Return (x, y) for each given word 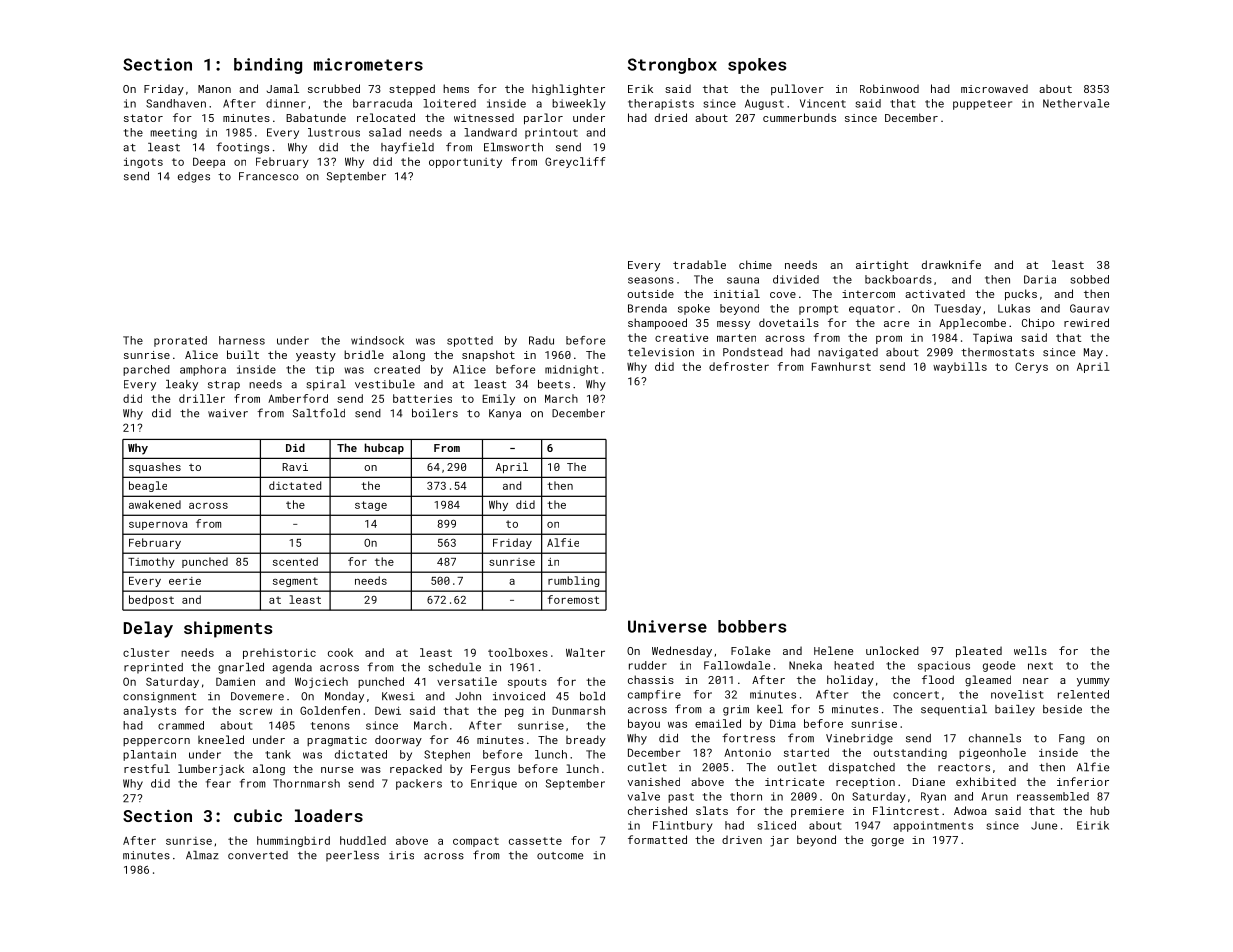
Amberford (298, 398)
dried (671, 117)
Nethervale (1076, 103)
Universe (667, 626)
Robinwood (889, 88)
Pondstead (753, 352)
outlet (797, 767)
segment (295, 582)
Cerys (1031, 367)
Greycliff (575, 162)
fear (218, 783)
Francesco (269, 176)
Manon (214, 89)
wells (1030, 650)
